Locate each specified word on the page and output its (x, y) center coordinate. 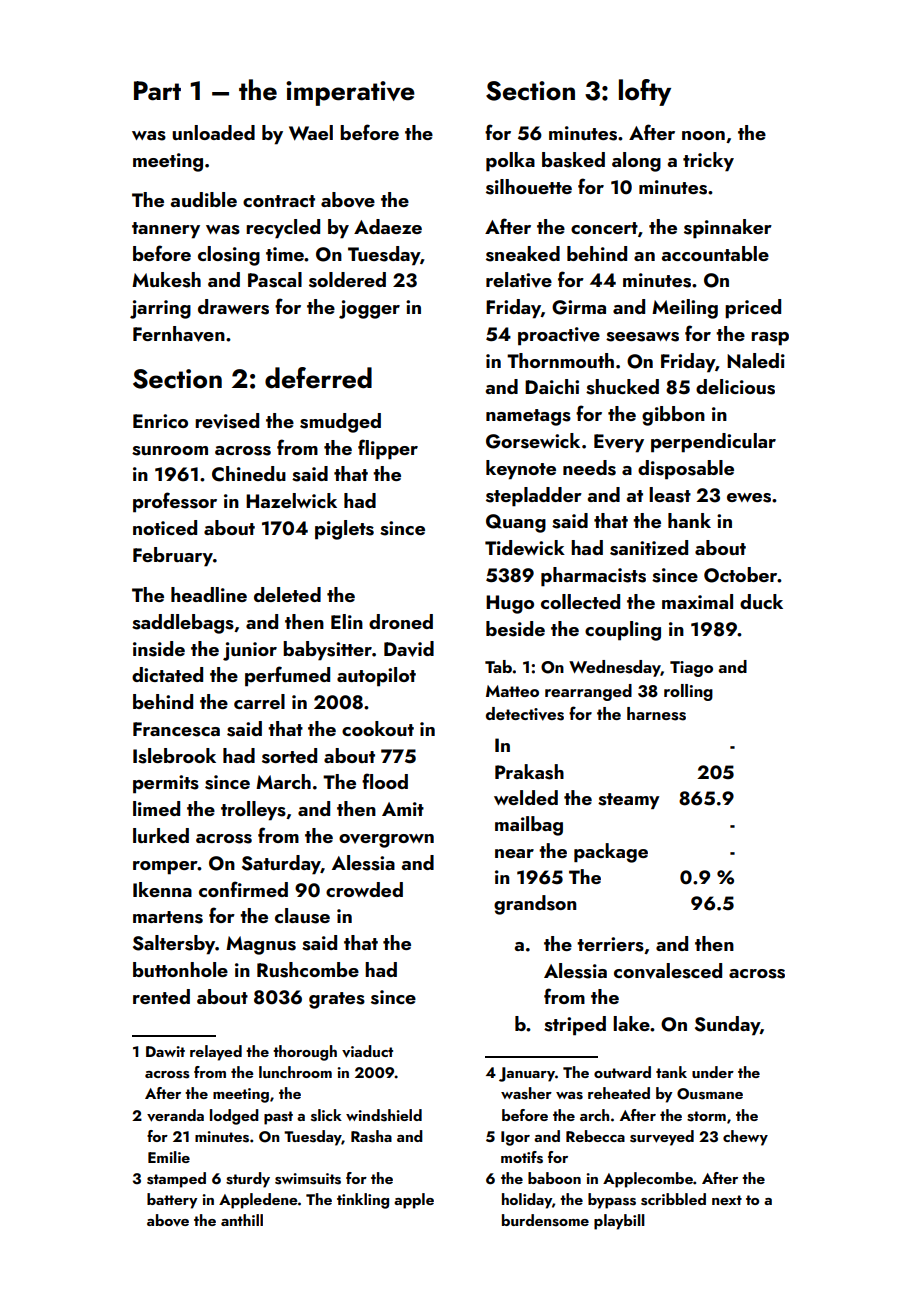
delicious (735, 387)
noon (703, 135)
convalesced (668, 971)
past (278, 1118)
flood (385, 781)
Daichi (552, 386)
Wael (311, 133)
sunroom (170, 451)
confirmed (243, 889)
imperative (350, 93)
